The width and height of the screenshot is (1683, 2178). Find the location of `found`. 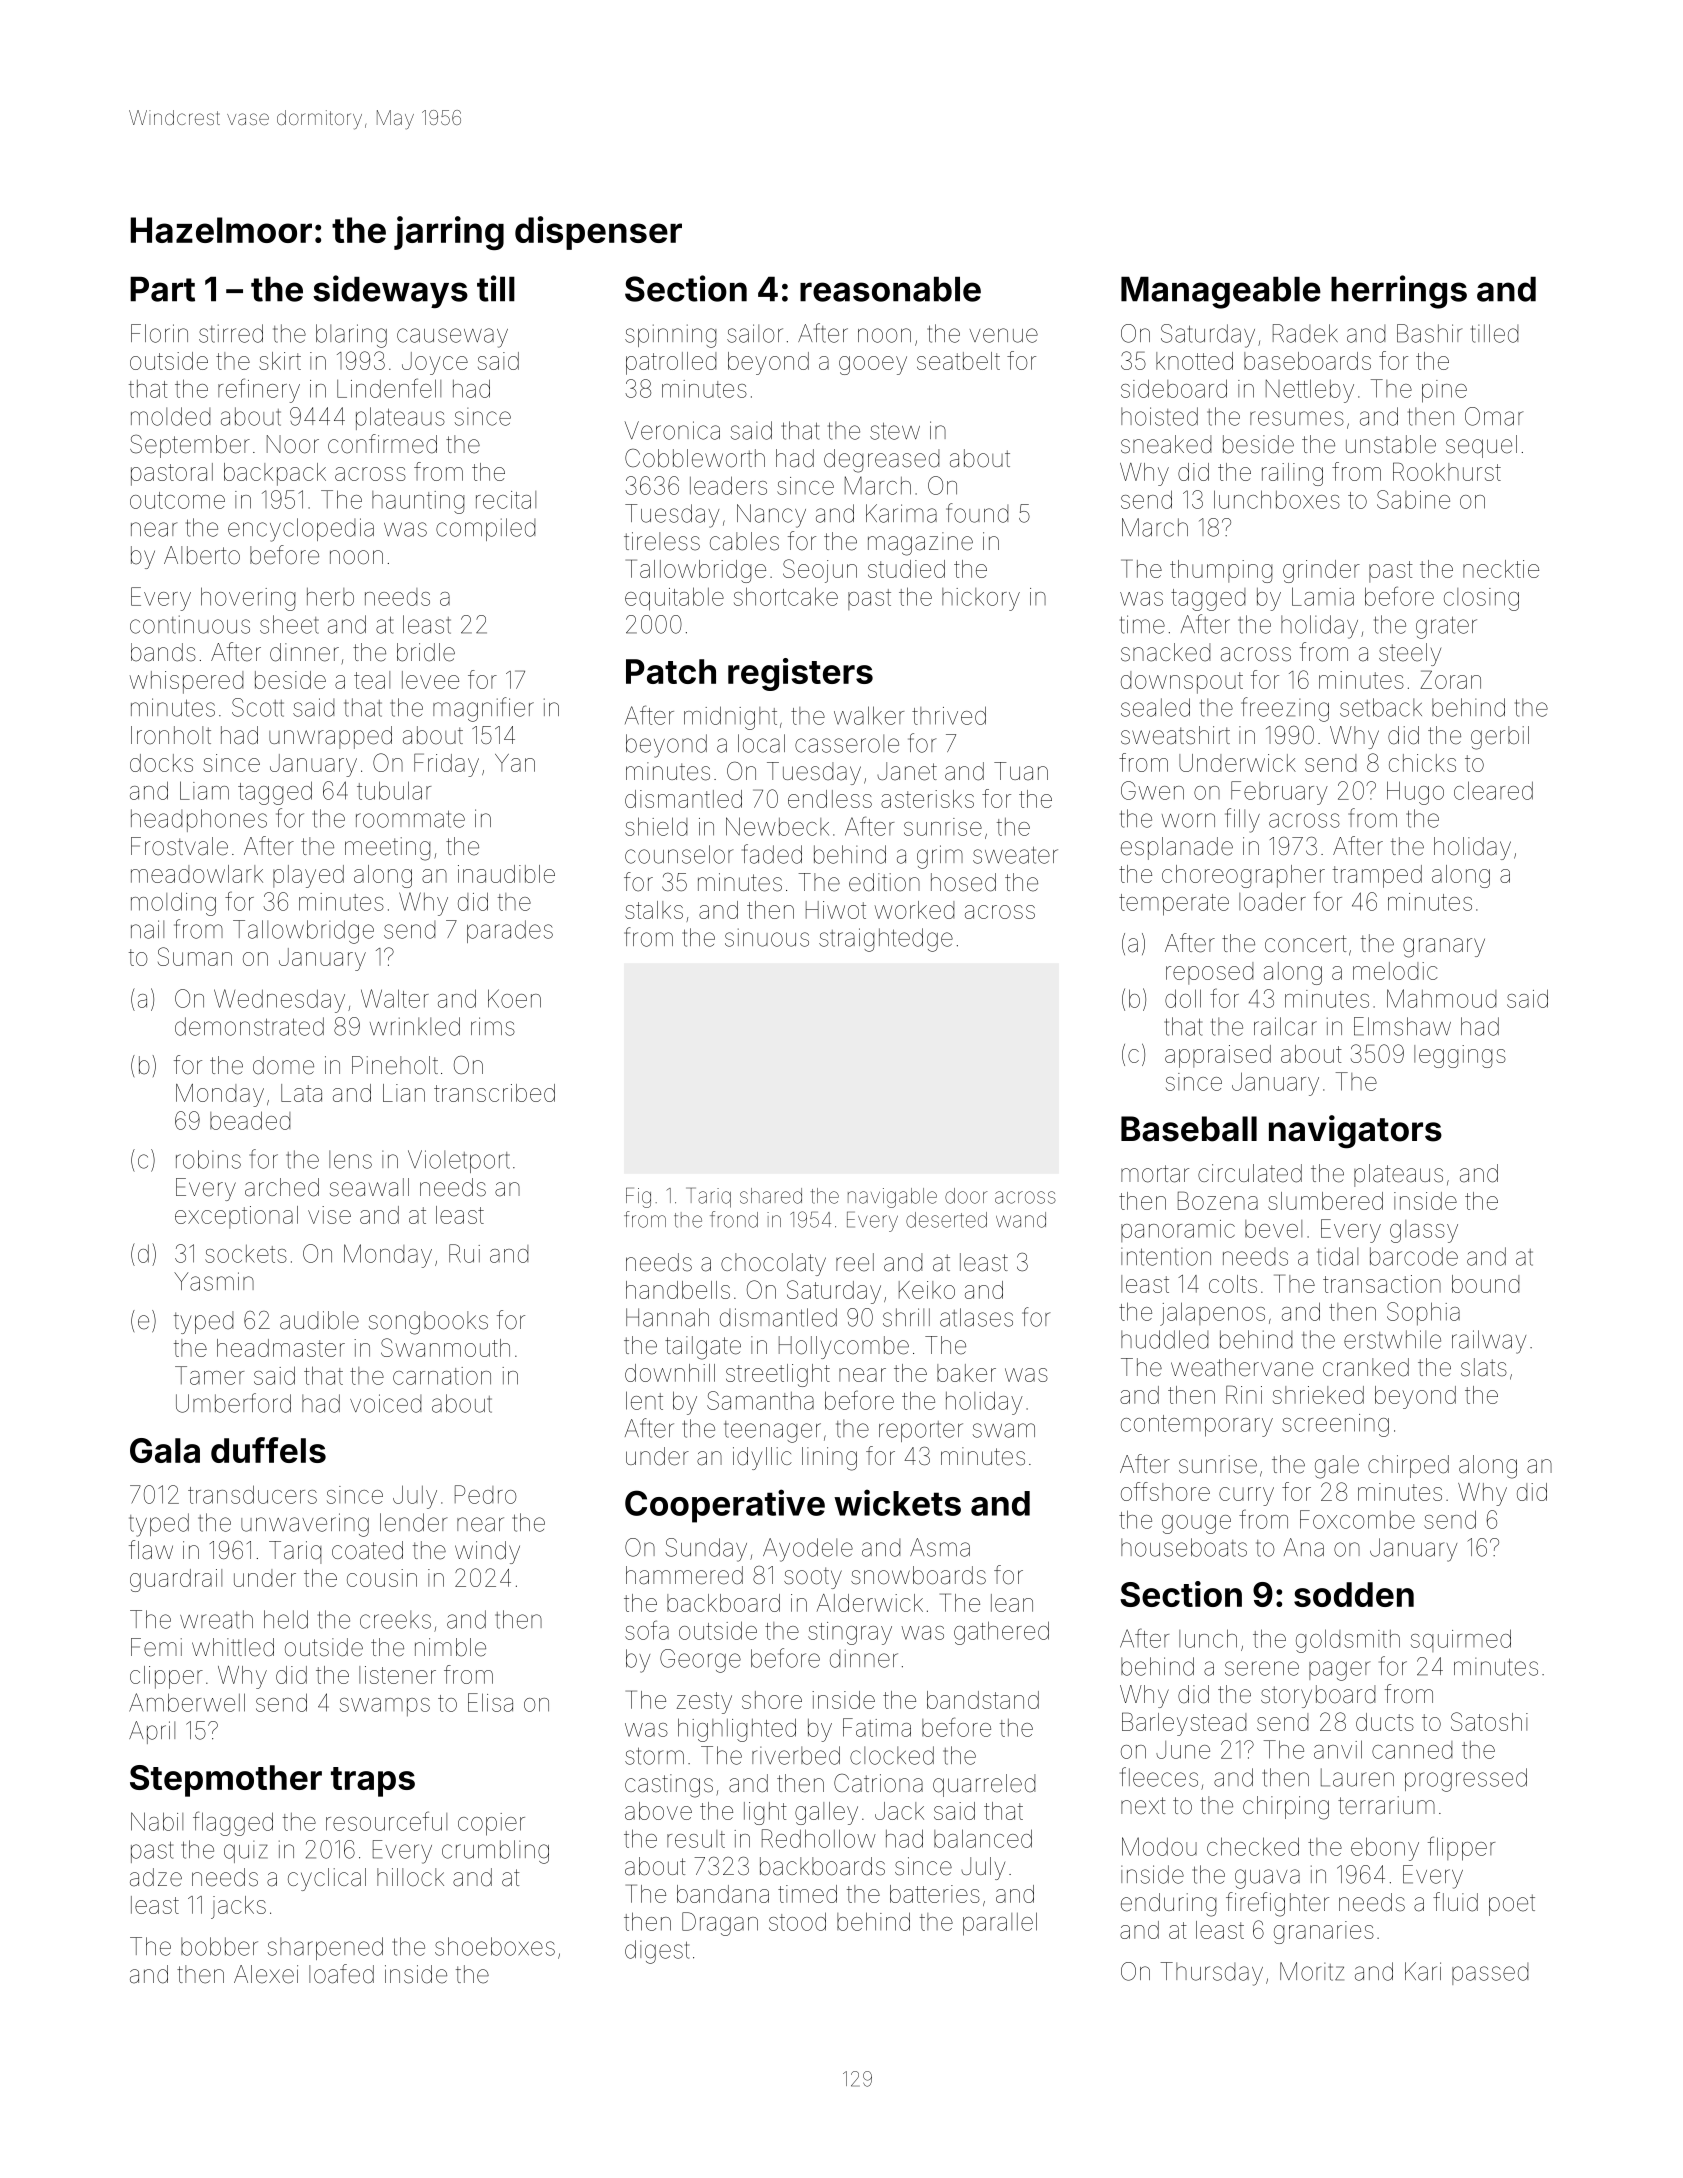

found is located at coordinates (977, 513).
